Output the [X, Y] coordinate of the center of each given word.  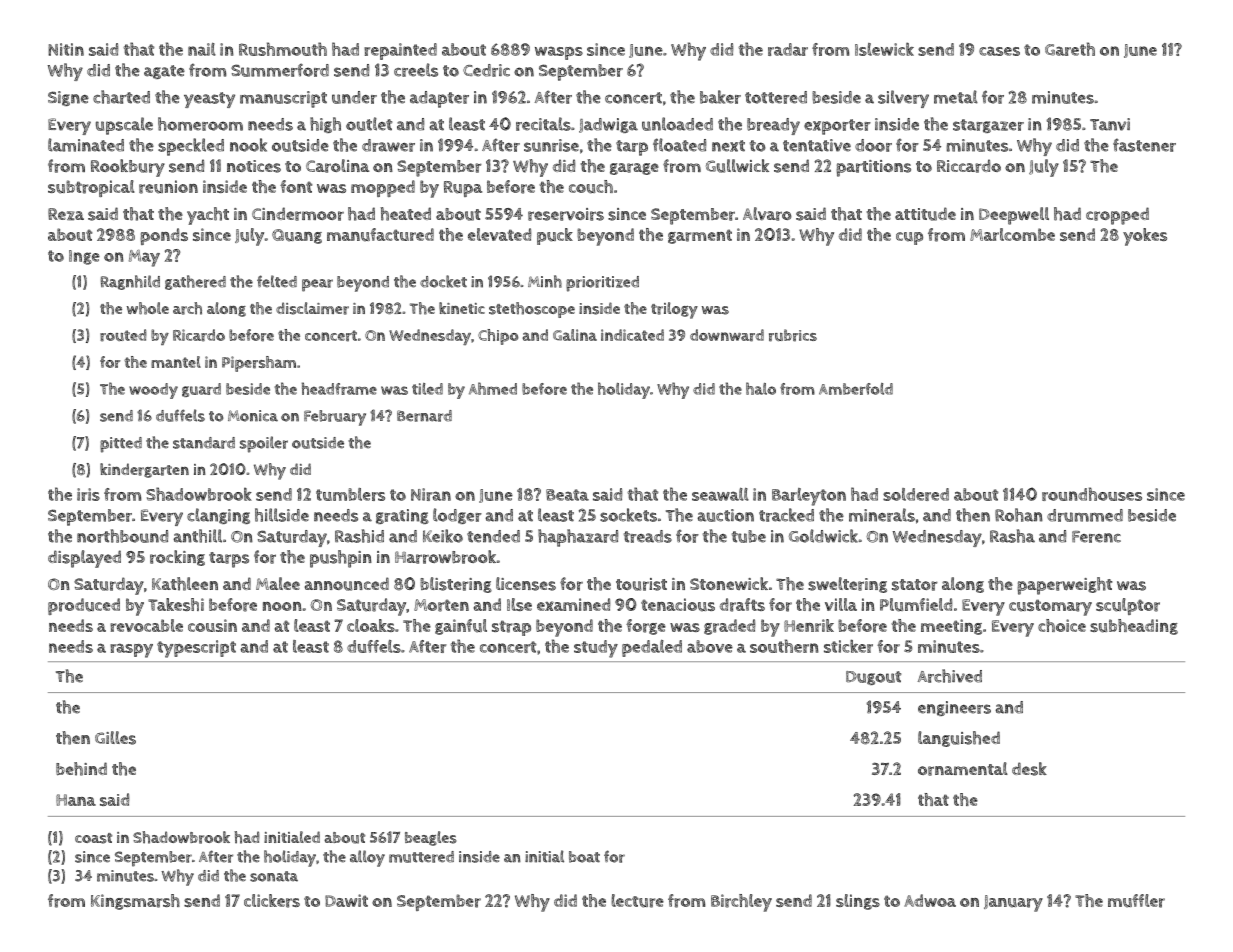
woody [153, 391]
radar [788, 49]
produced [84, 606]
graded [729, 627]
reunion [168, 187]
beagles [431, 838]
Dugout [873, 678]
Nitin [66, 49]
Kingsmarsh [135, 902]
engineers [954, 708]
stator [915, 585]
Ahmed [493, 388]
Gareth [1070, 49]
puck [555, 236]
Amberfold [856, 389]
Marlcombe [1012, 234]
